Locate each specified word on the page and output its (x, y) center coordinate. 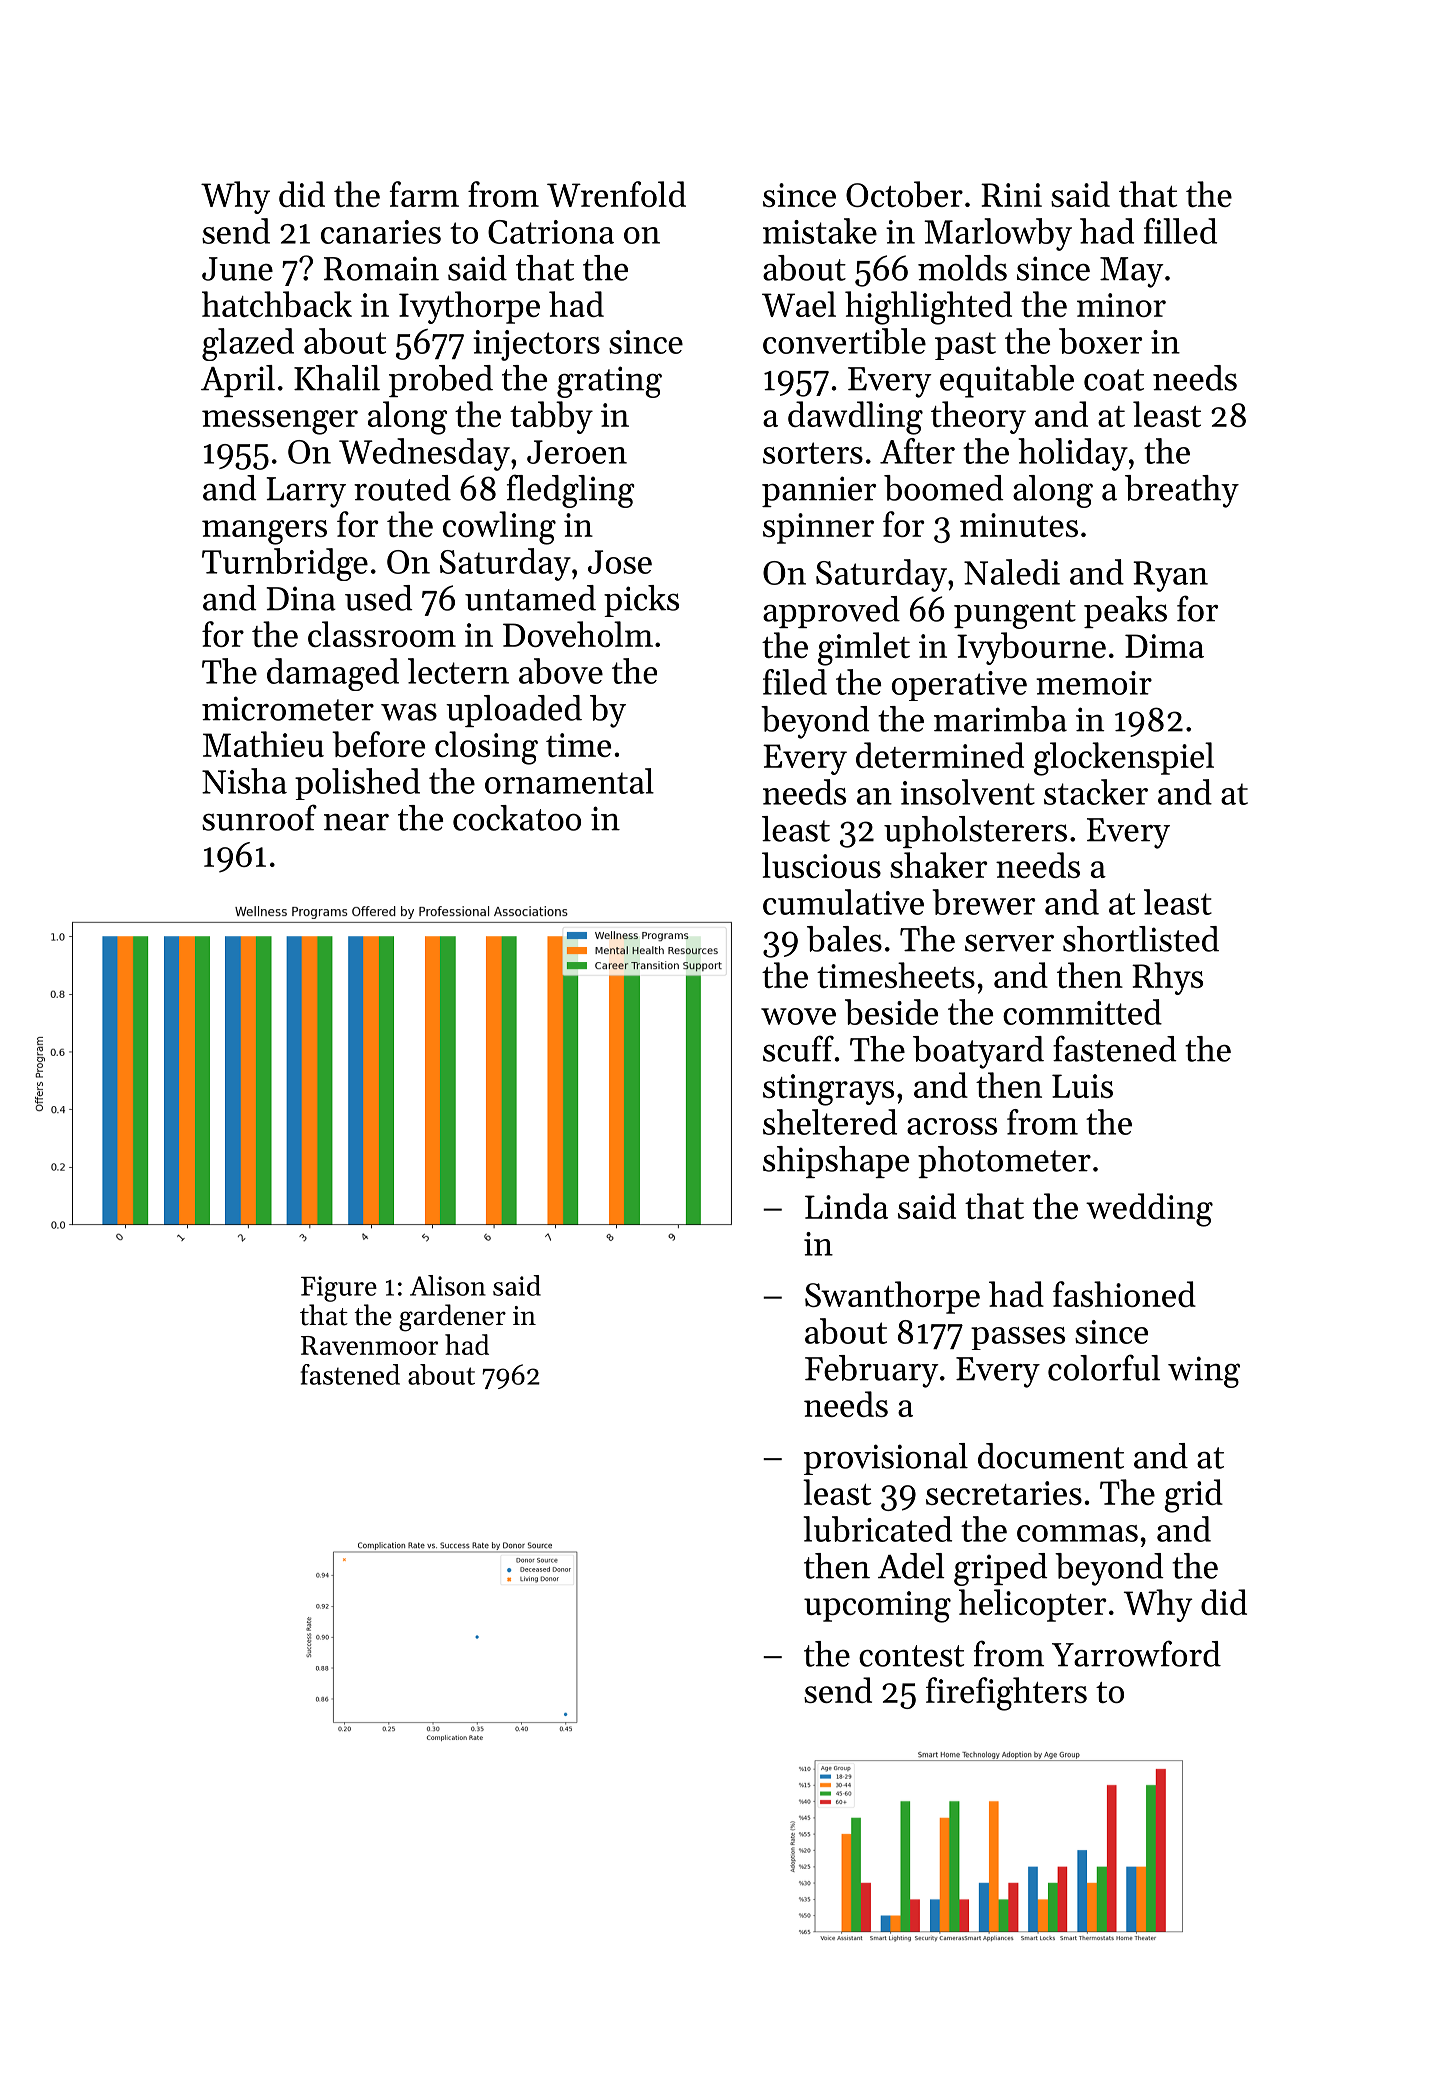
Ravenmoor (369, 1345)
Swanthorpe (892, 1297)
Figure (339, 1289)
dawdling (855, 418)
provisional (886, 1459)
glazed (248, 344)
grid (1193, 1496)
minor (1121, 305)
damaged (333, 674)
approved (831, 612)
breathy (1182, 491)
